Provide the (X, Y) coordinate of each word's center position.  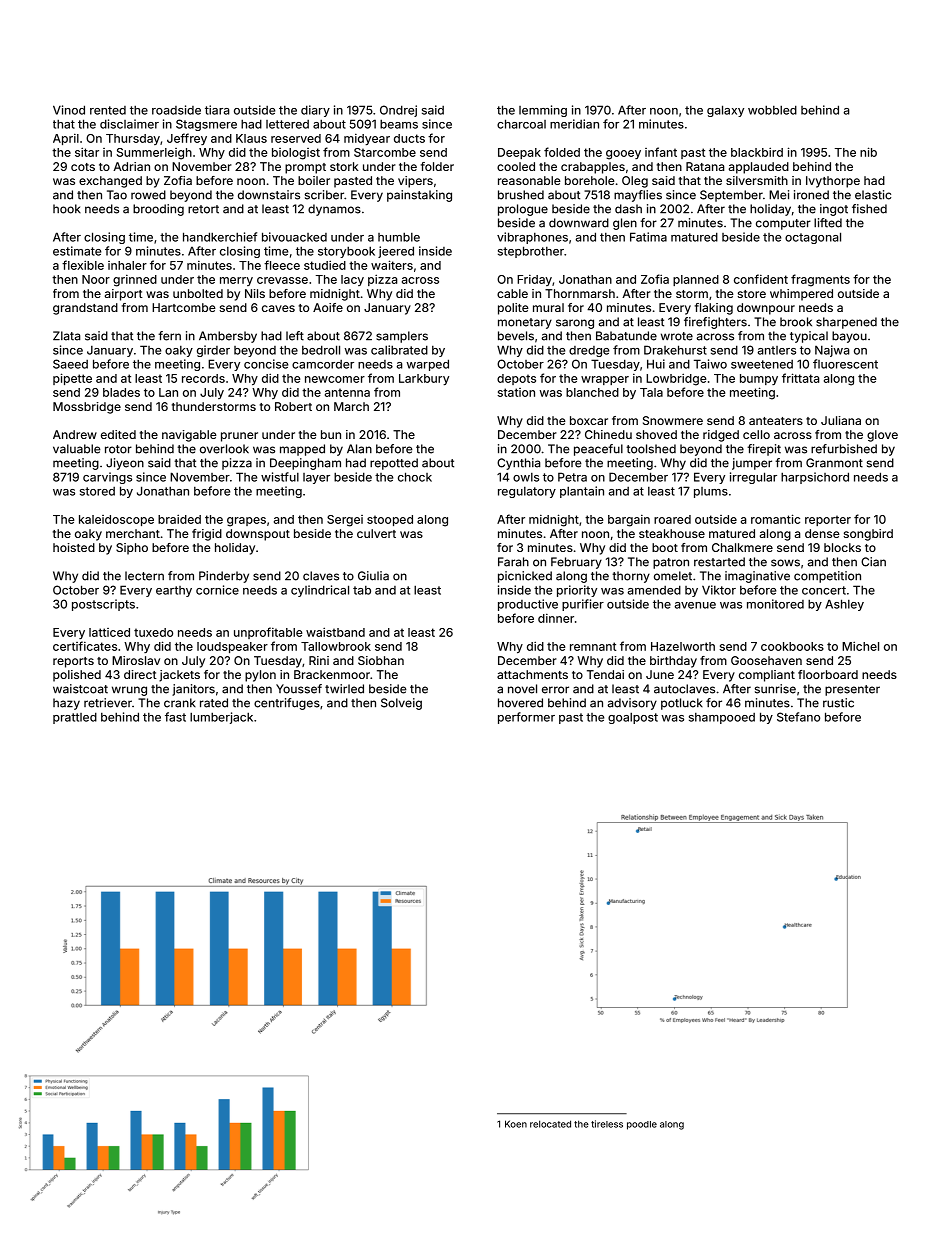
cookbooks (792, 646)
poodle (642, 1125)
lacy (352, 280)
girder (213, 351)
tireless (607, 1124)
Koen (516, 1124)
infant (661, 152)
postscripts (103, 605)
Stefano (798, 717)
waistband (335, 632)
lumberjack (221, 718)
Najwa (832, 351)
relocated (550, 1124)
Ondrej (398, 111)
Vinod (69, 110)
